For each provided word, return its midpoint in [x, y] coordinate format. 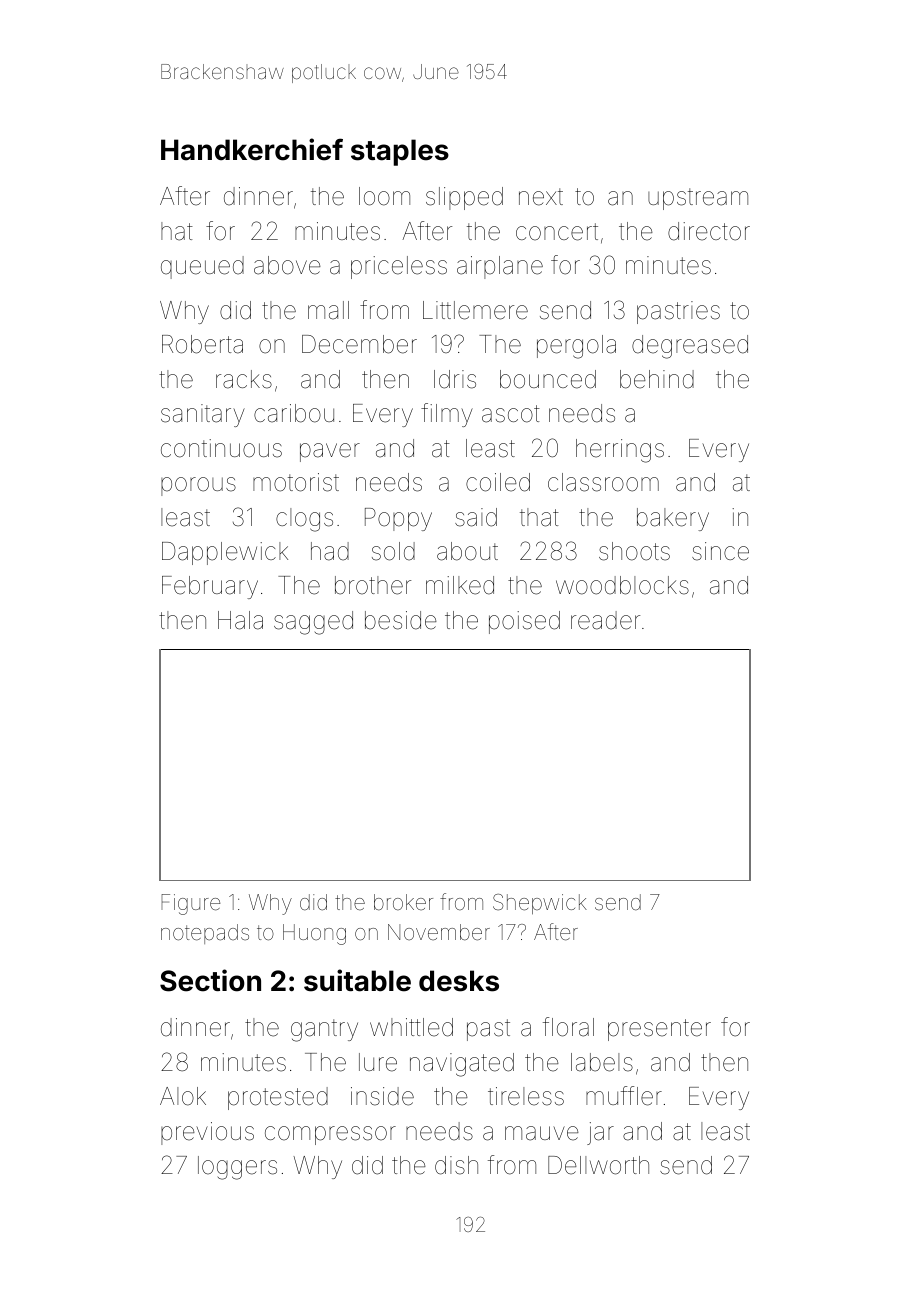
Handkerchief [252, 149]
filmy [447, 415]
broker [403, 902]
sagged [313, 623]
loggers [237, 1168]
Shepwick [540, 904]
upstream [698, 199]
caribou [294, 413]
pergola [576, 347]
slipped [464, 198]
